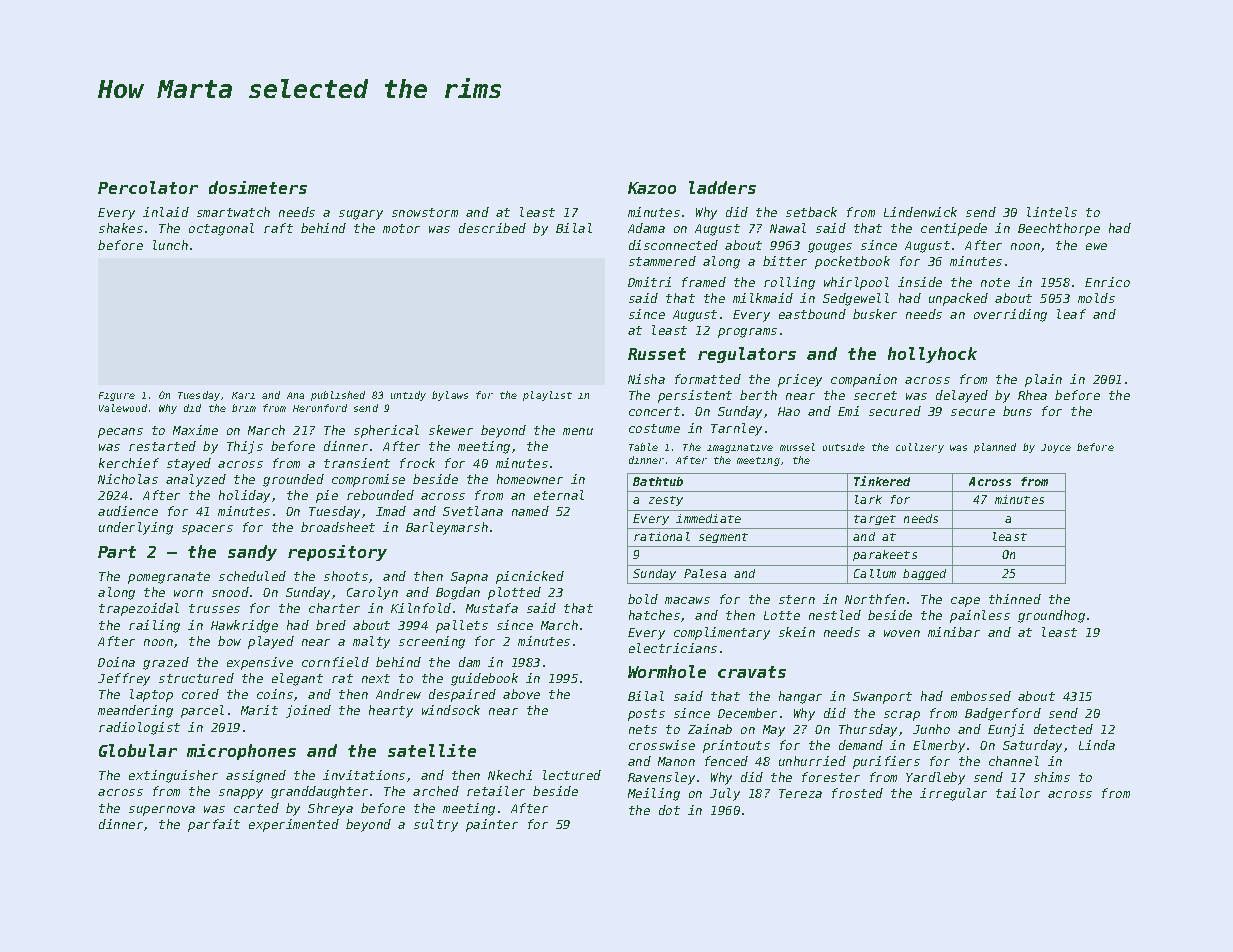  I want to click on imaginative, so click(740, 448).
